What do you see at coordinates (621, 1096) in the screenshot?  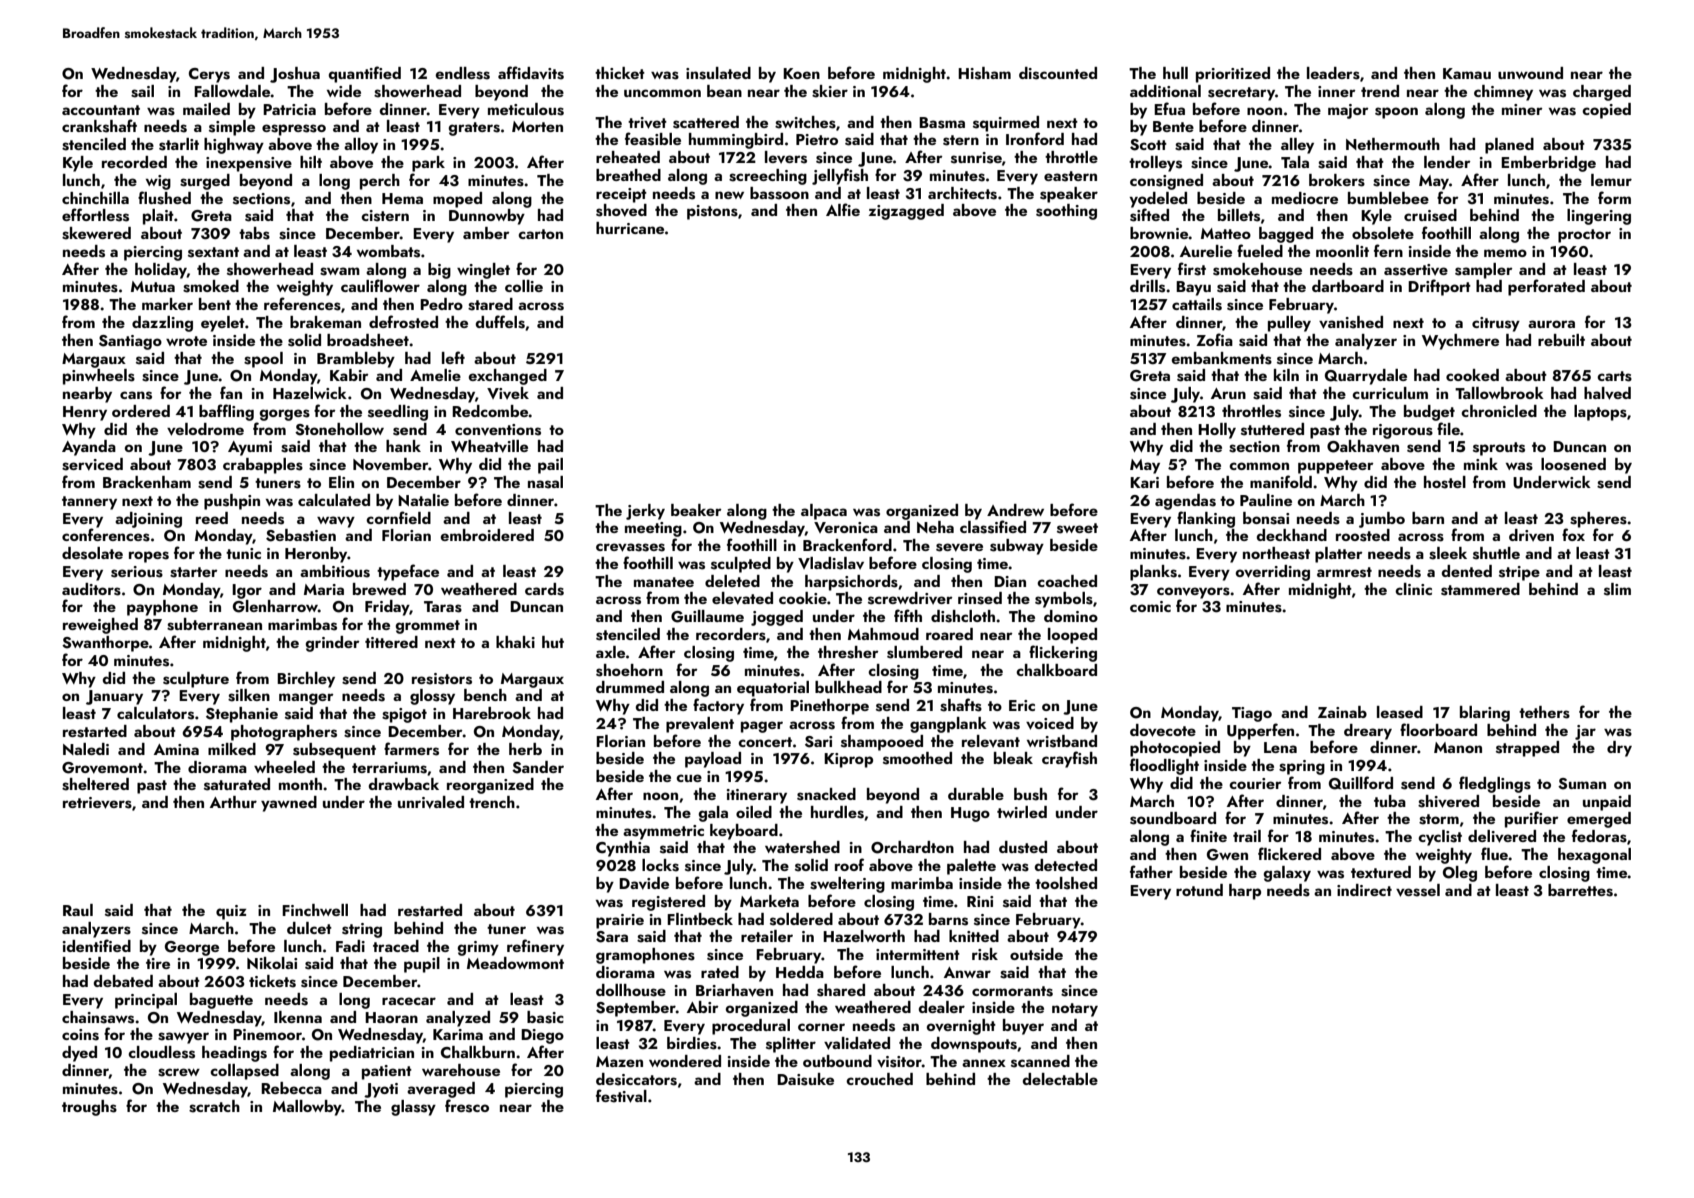 I see `festival` at bounding box center [621, 1096].
